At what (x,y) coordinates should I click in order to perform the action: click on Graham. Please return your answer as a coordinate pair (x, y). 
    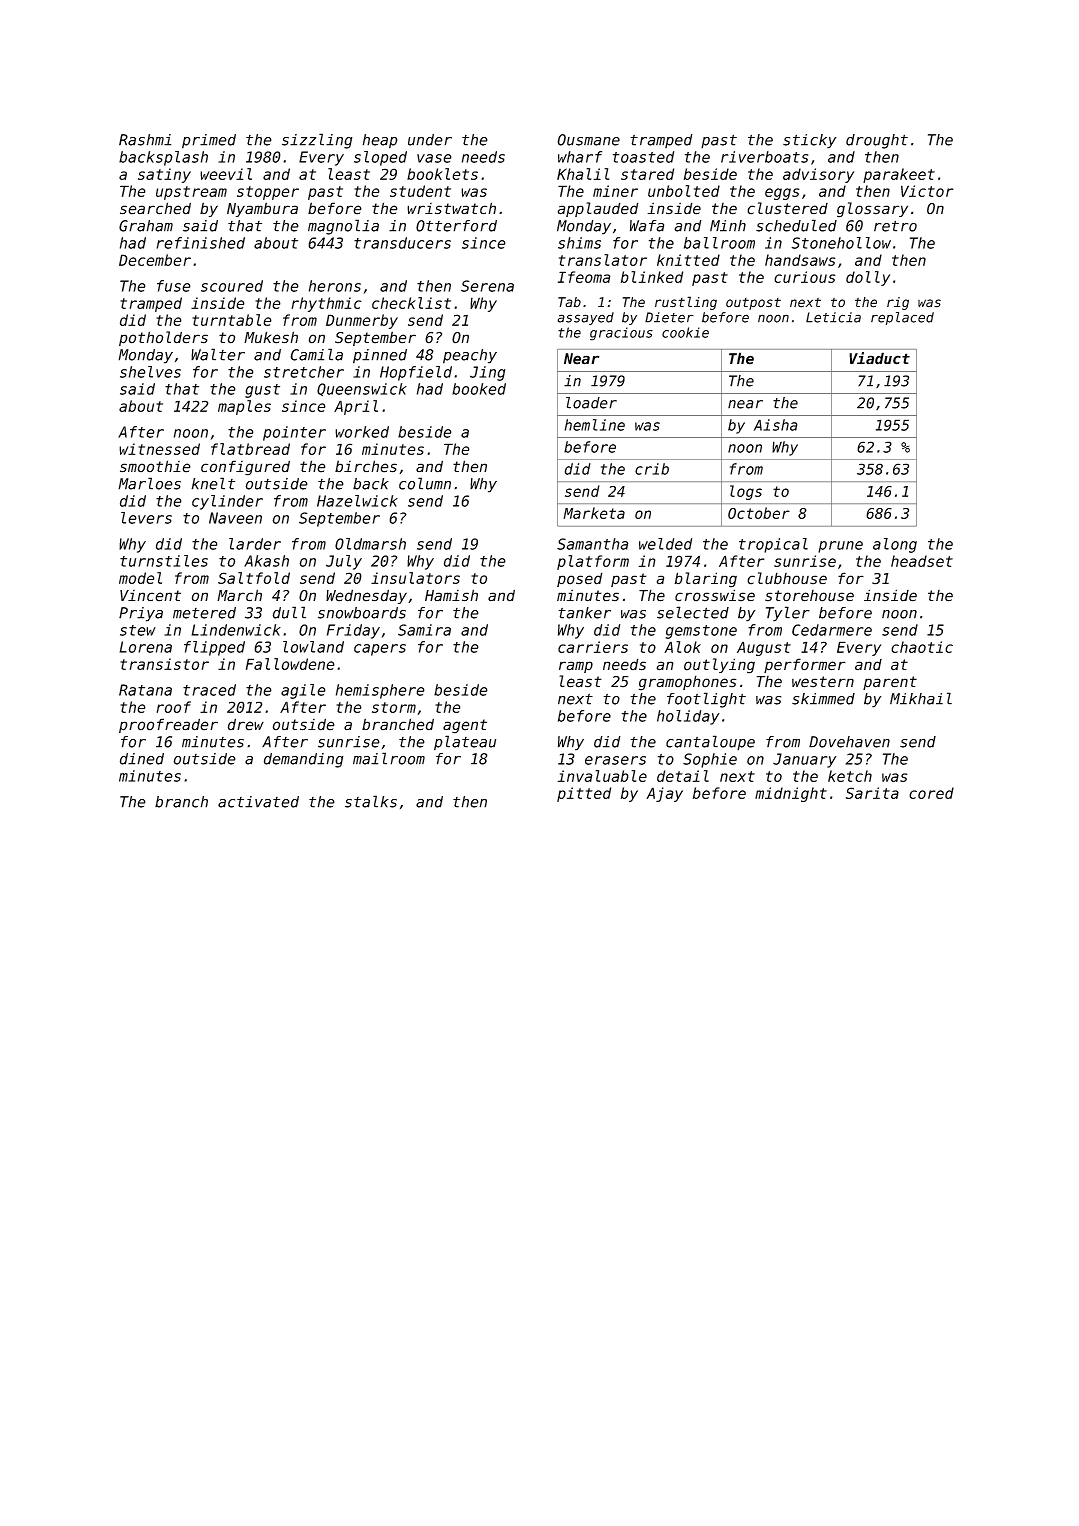
    Looking at the image, I should click on (146, 226).
